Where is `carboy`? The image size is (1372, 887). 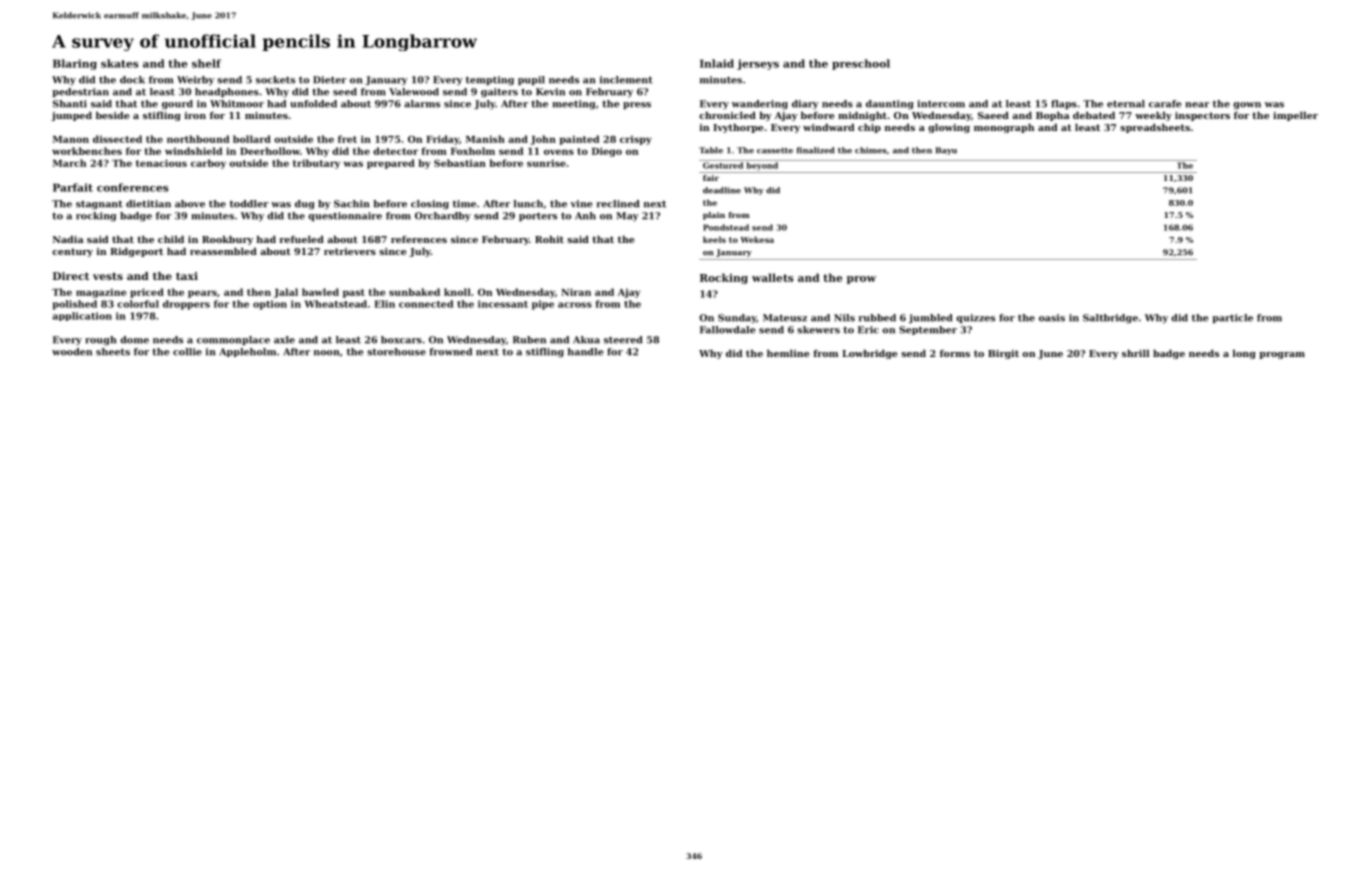 carboy is located at coordinates (208, 164).
